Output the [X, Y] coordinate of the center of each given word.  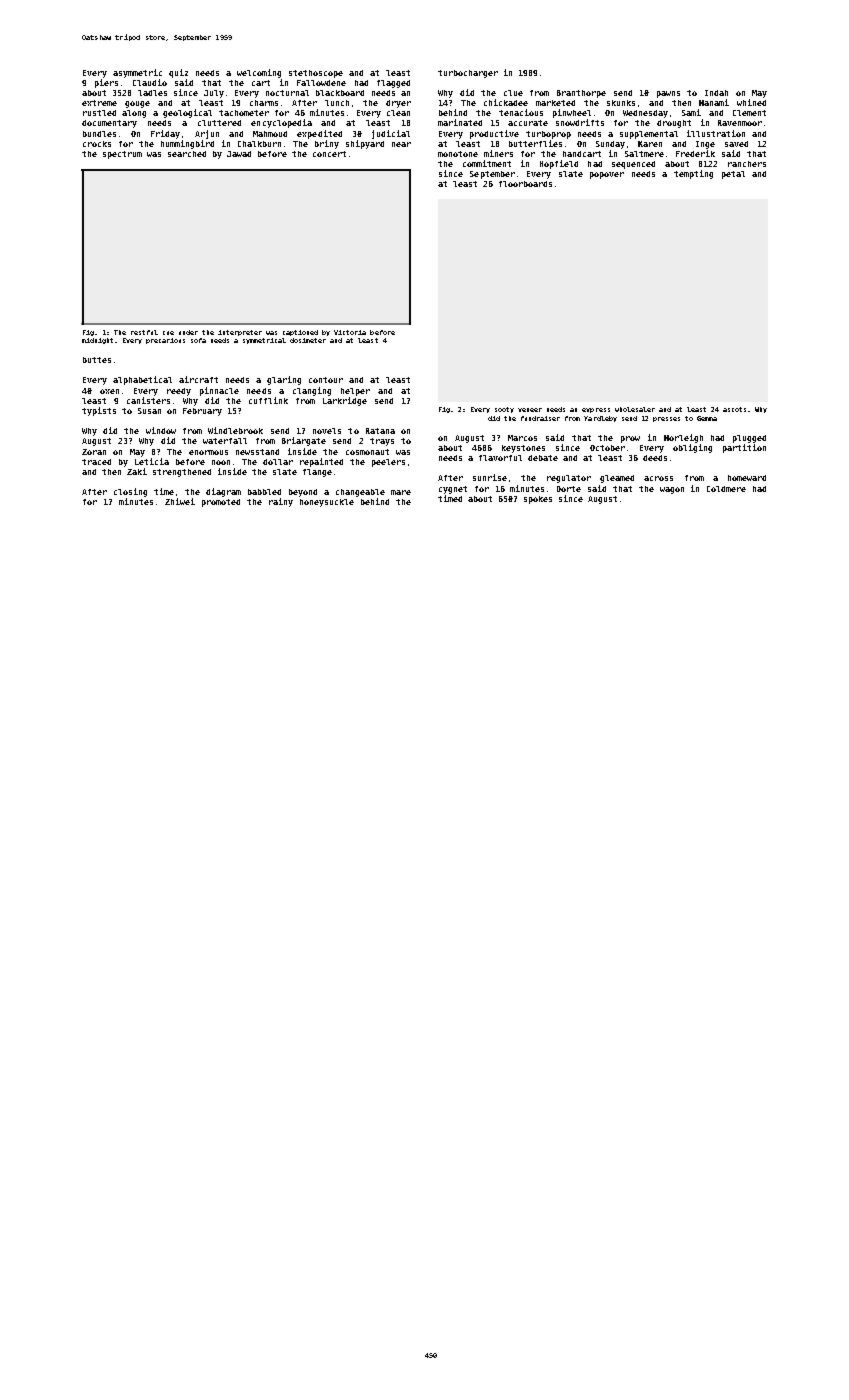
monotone [458, 154]
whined [751, 102]
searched [187, 154]
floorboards [525, 184]
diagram [223, 492]
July [214, 94]
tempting [693, 174]
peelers [388, 463]
